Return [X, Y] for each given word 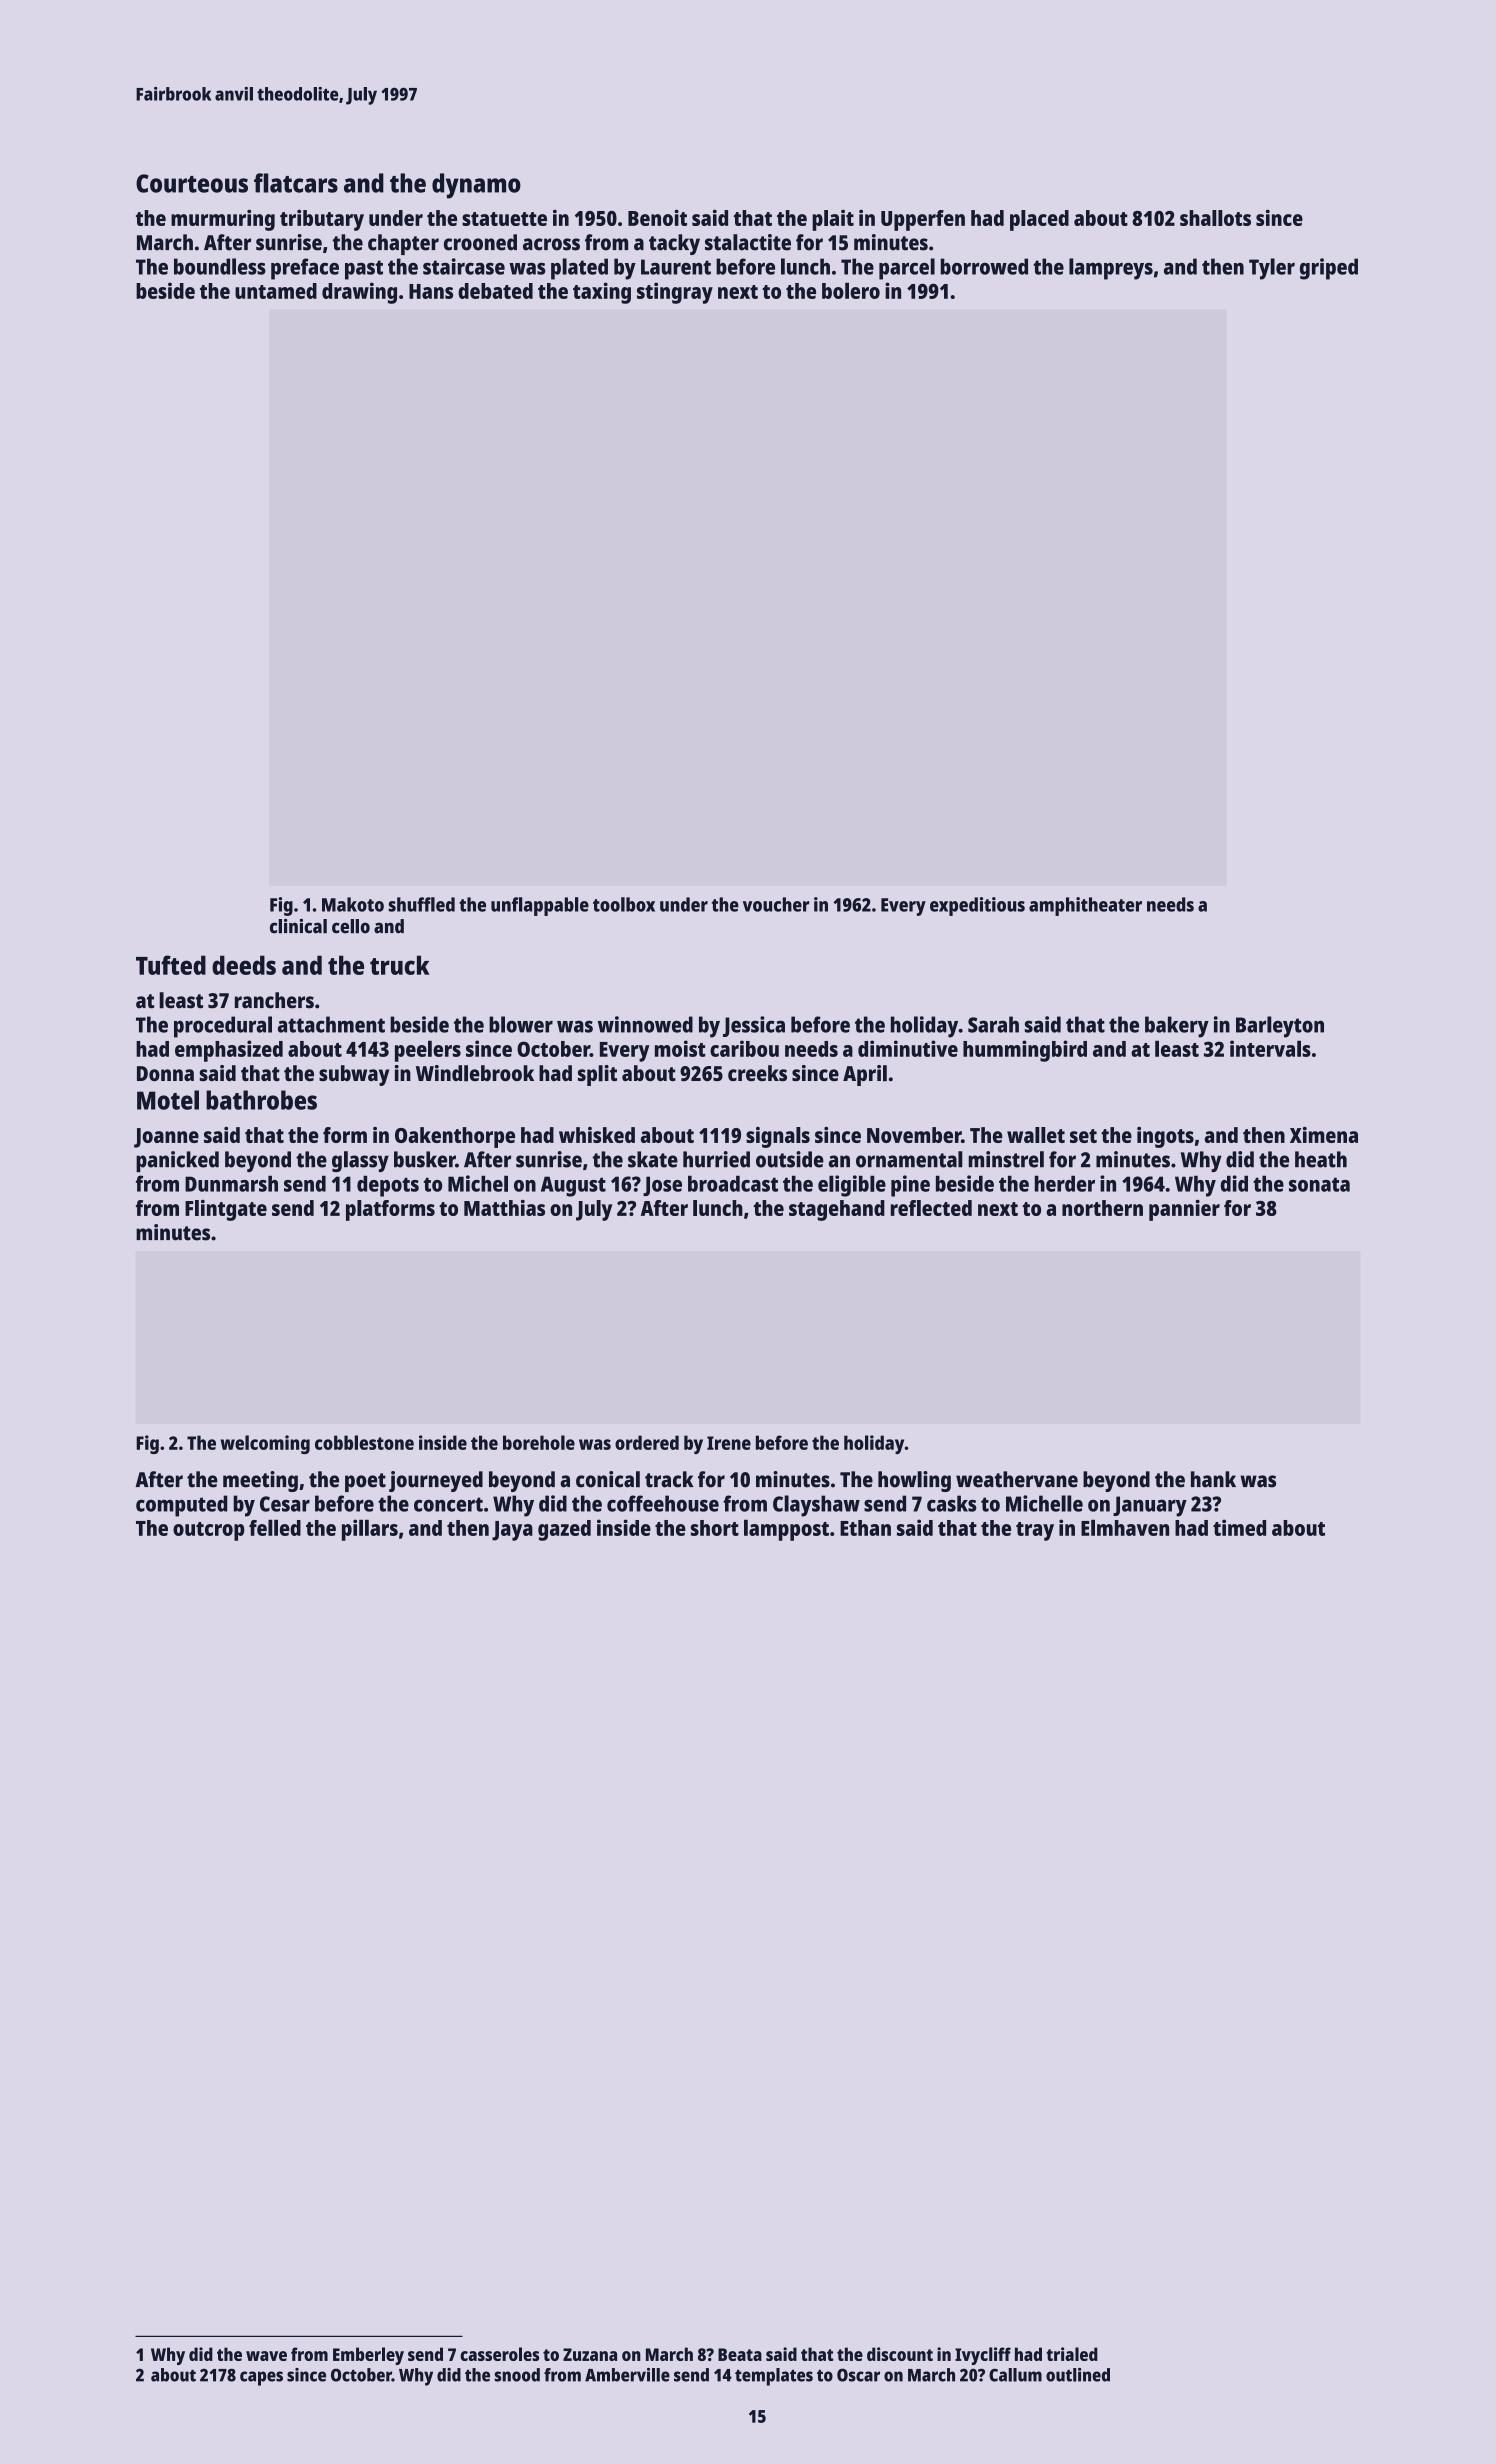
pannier [1184, 1210]
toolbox [624, 904]
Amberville [627, 2375]
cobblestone [364, 1442]
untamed [276, 291]
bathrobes [261, 1100]
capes [261, 2378]
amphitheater [1085, 906]
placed [1039, 220]
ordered [647, 1442]
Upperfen [923, 220]
